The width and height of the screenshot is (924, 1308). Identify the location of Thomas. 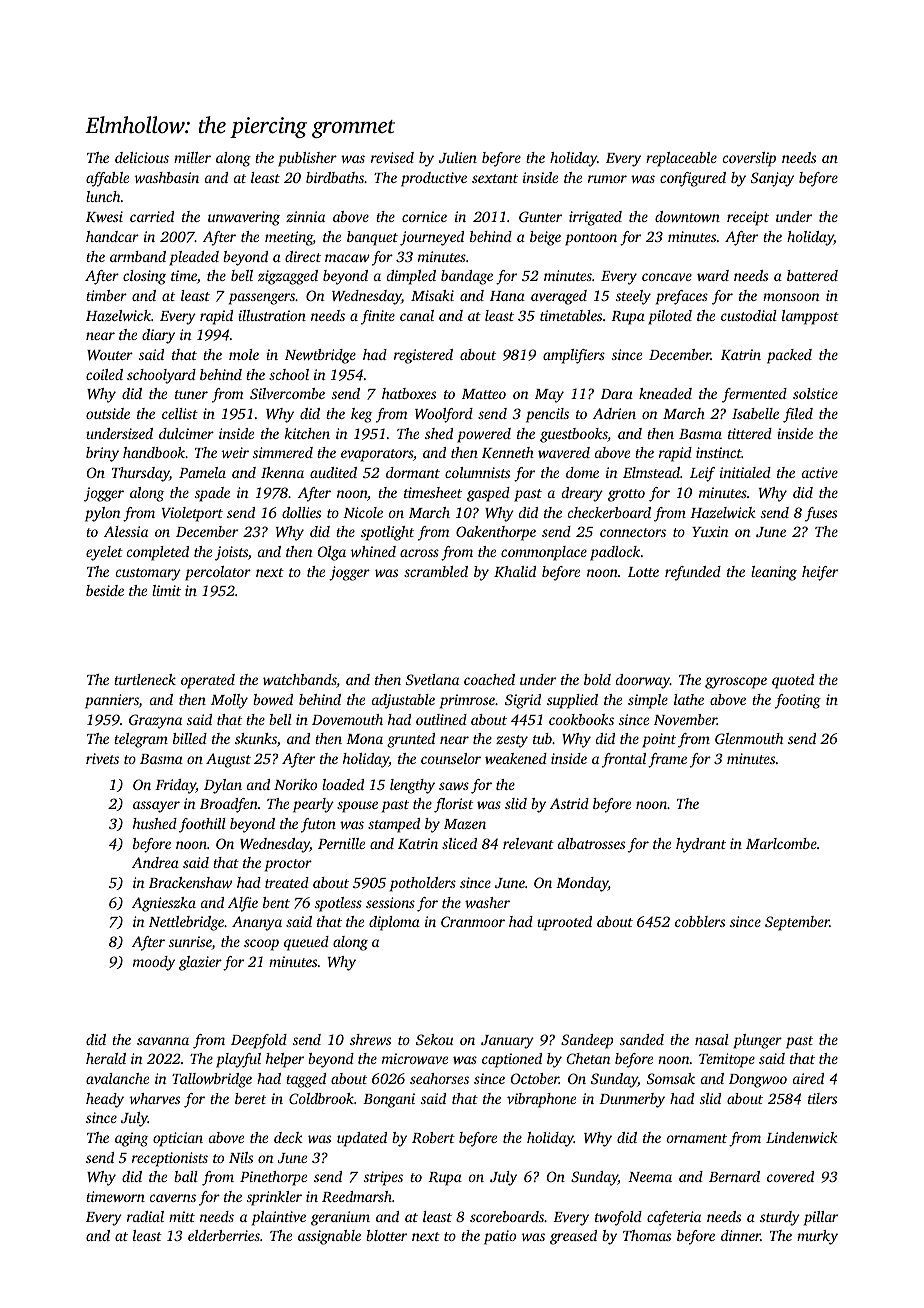
(647, 1235).
